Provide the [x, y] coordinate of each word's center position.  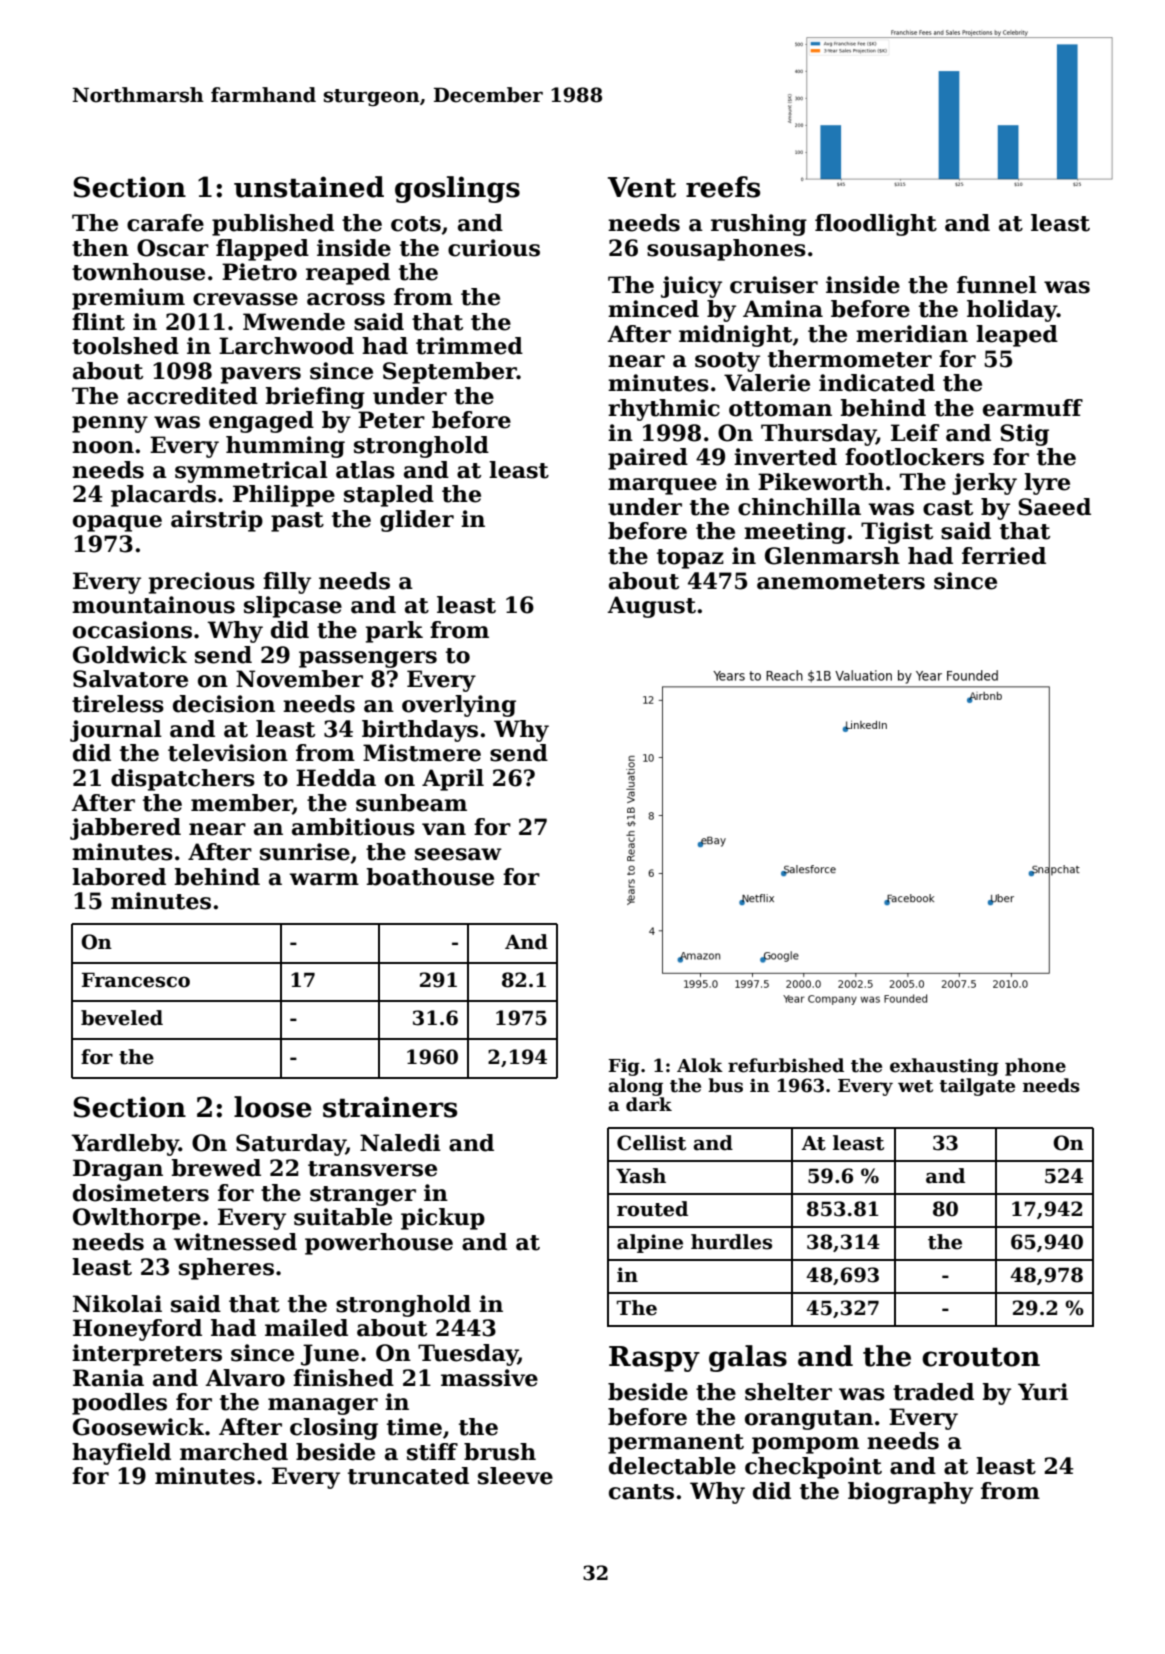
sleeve [515, 1476]
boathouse [430, 877]
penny [110, 424]
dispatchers [183, 780]
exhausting [944, 1067]
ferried [1004, 556]
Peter [391, 420]
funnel [997, 285]
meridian [912, 334]
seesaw [458, 854]
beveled [122, 1018]
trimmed [469, 346]
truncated [408, 1476]
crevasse [245, 299]
